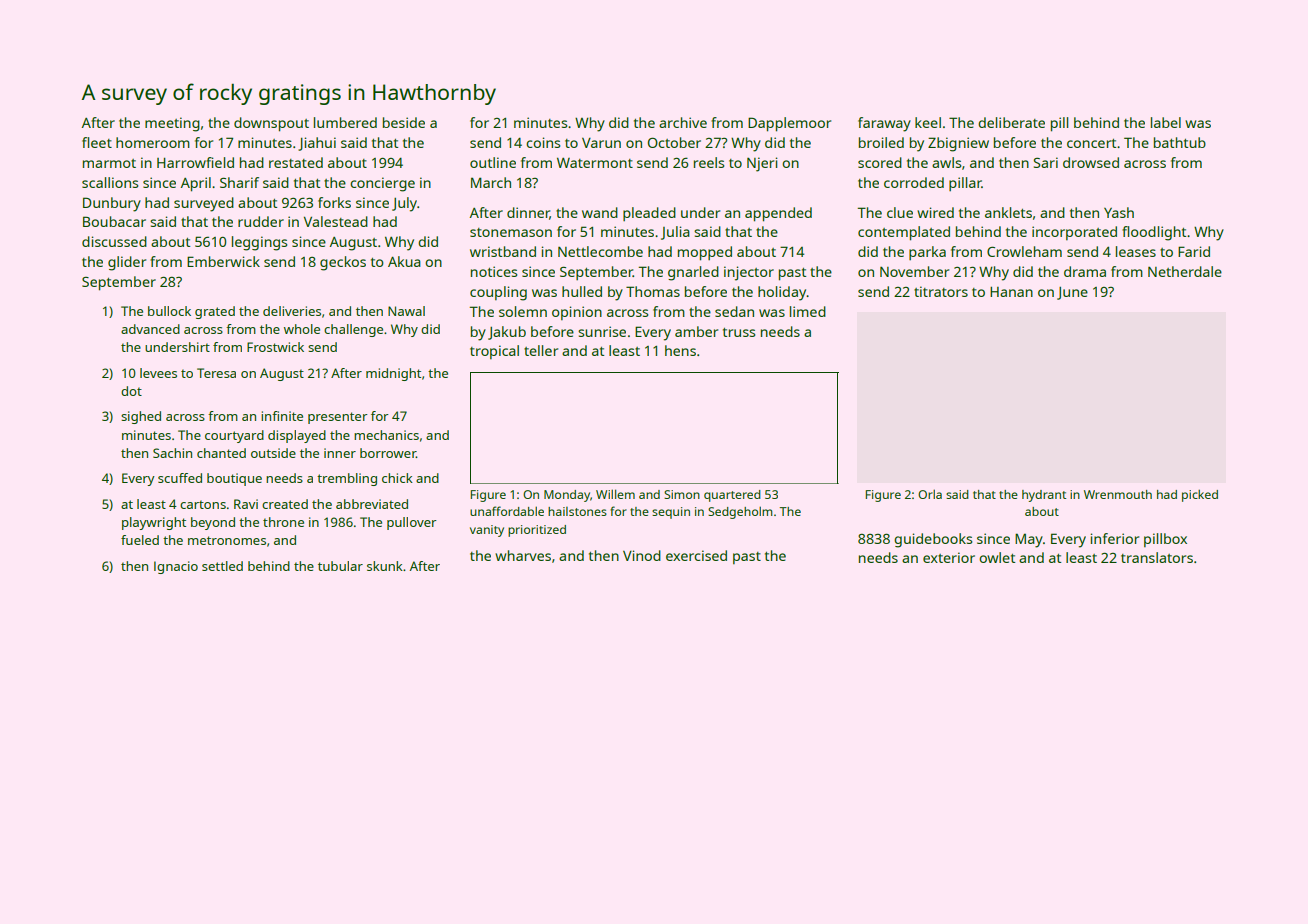 The image size is (1308, 924). Describe the element at coordinates (404, 122) in the screenshot. I see `beside` at that location.
